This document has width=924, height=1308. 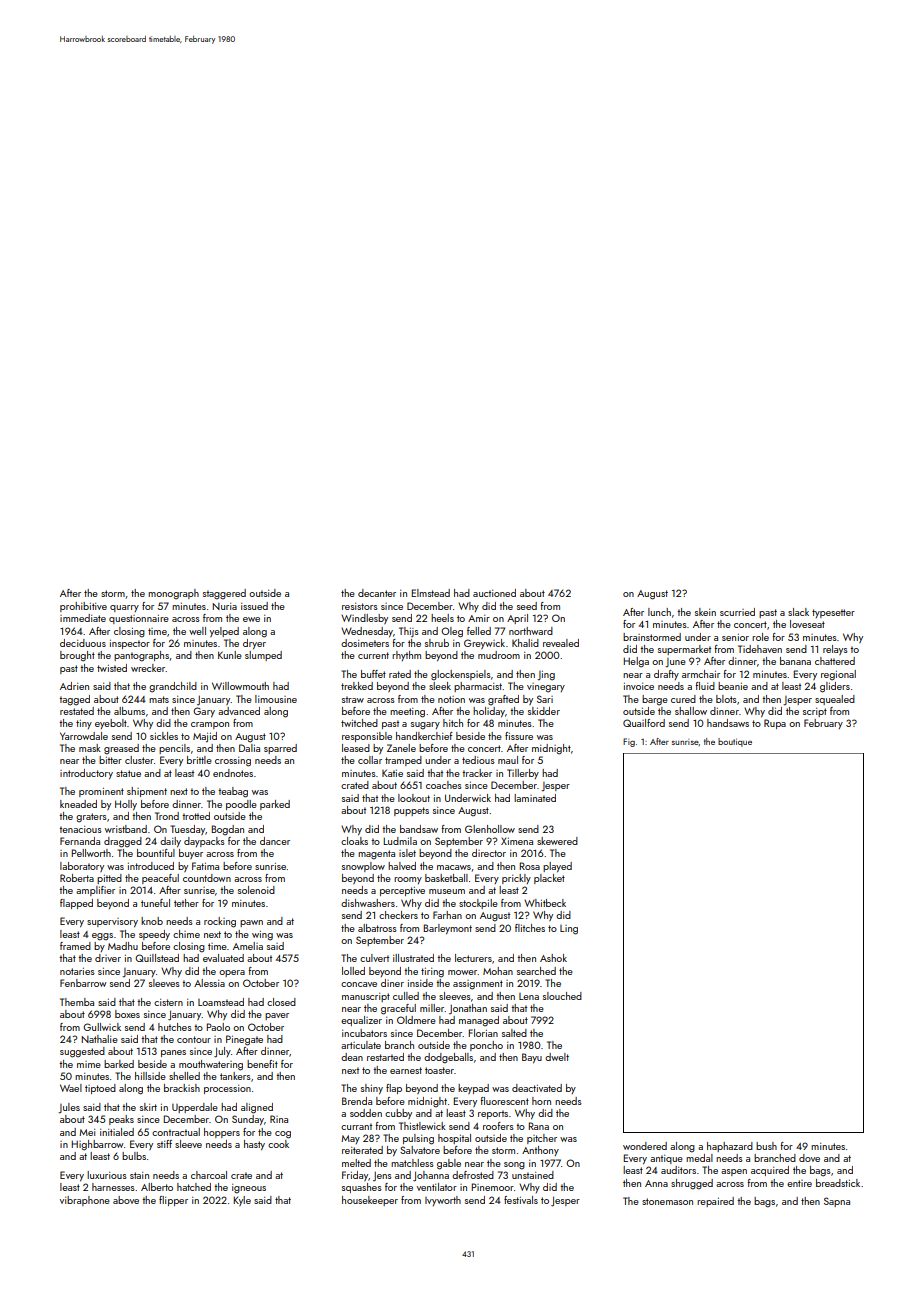 I want to click on housekeeper, so click(x=370, y=1201).
